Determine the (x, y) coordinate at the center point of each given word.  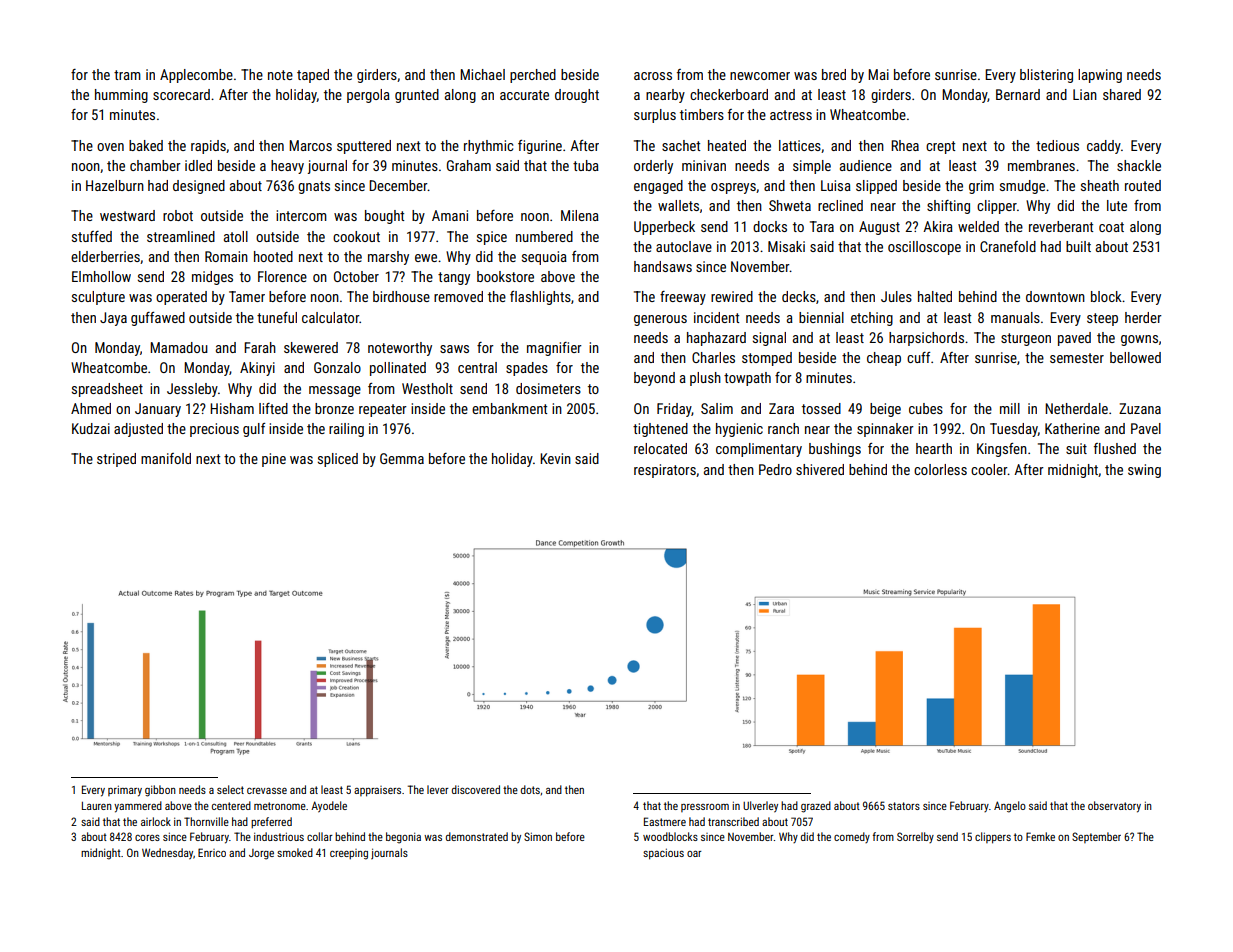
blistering (1046, 76)
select (230, 789)
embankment (509, 408)
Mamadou (179, 347)
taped (313, 76)
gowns (1139, 340)
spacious (663, 854)
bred (834, 74)
